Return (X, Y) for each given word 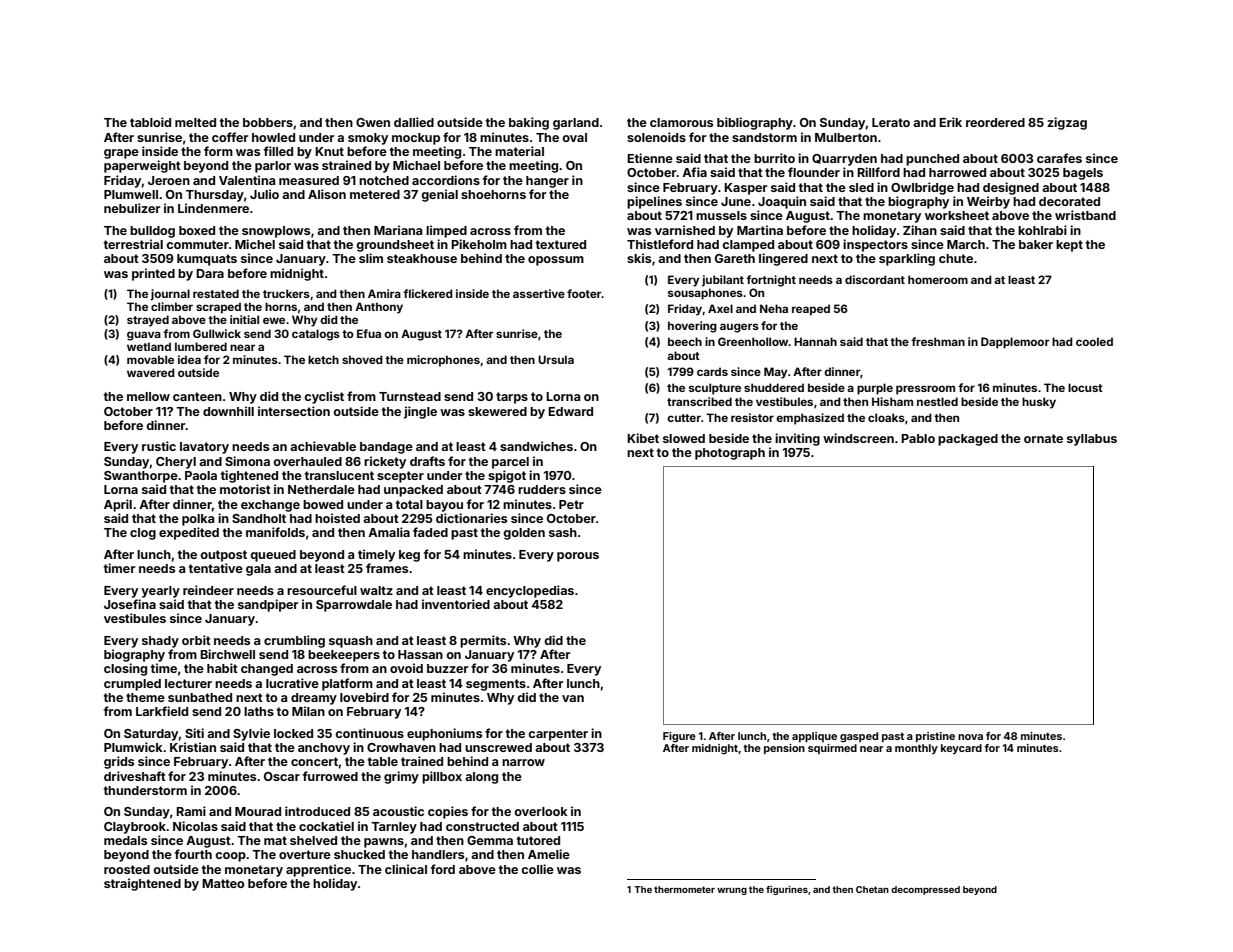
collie (537, 869)
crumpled (132, 685)
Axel (720, 308)
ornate (1043, 438)
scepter (400, 477)
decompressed (925, 890)
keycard (961, 749)
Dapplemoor (1015, 343)
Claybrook (135, 828)
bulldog (152, 232)
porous (578, 557)
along (481, 778)
